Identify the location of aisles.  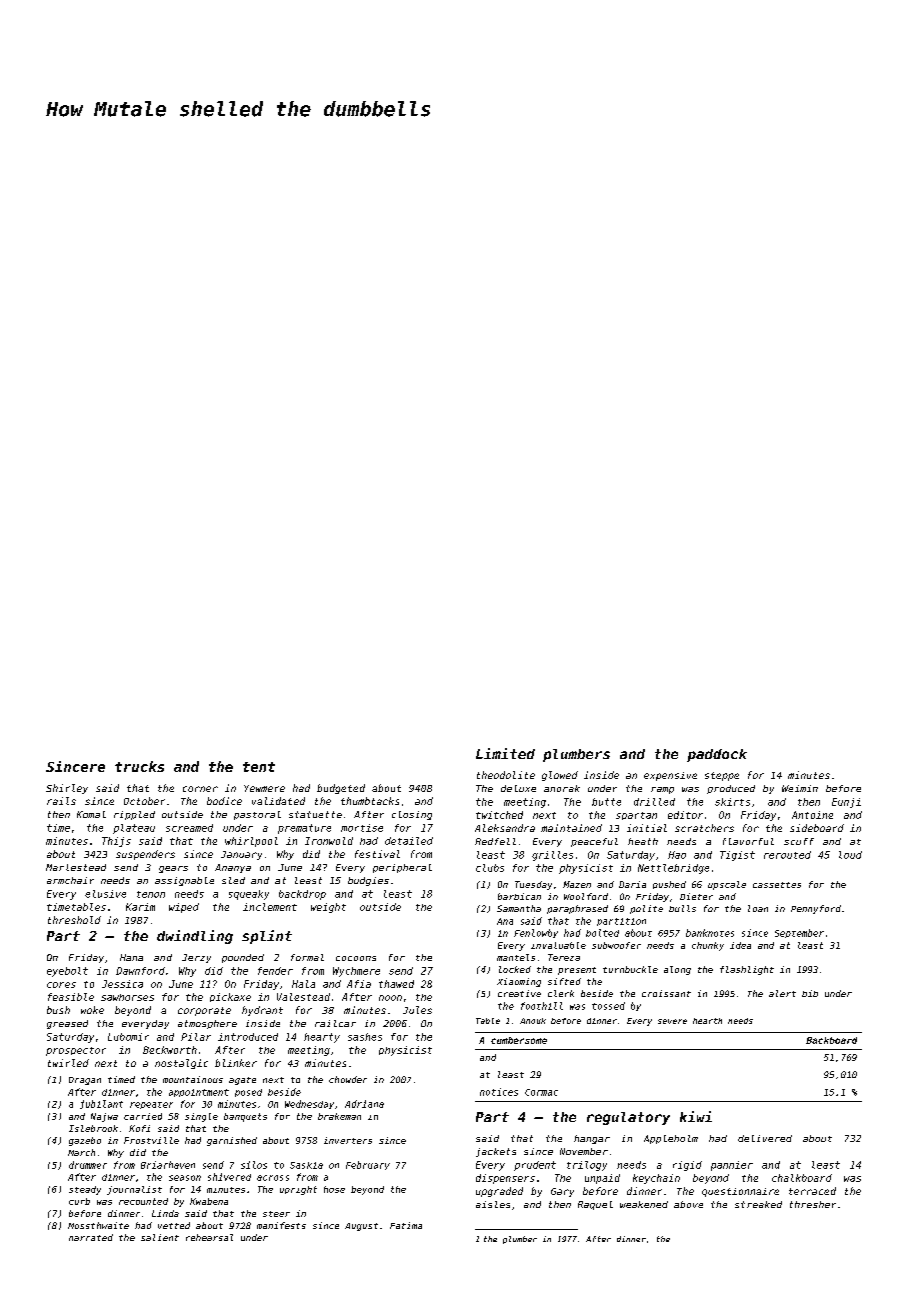
(493, 1204).
